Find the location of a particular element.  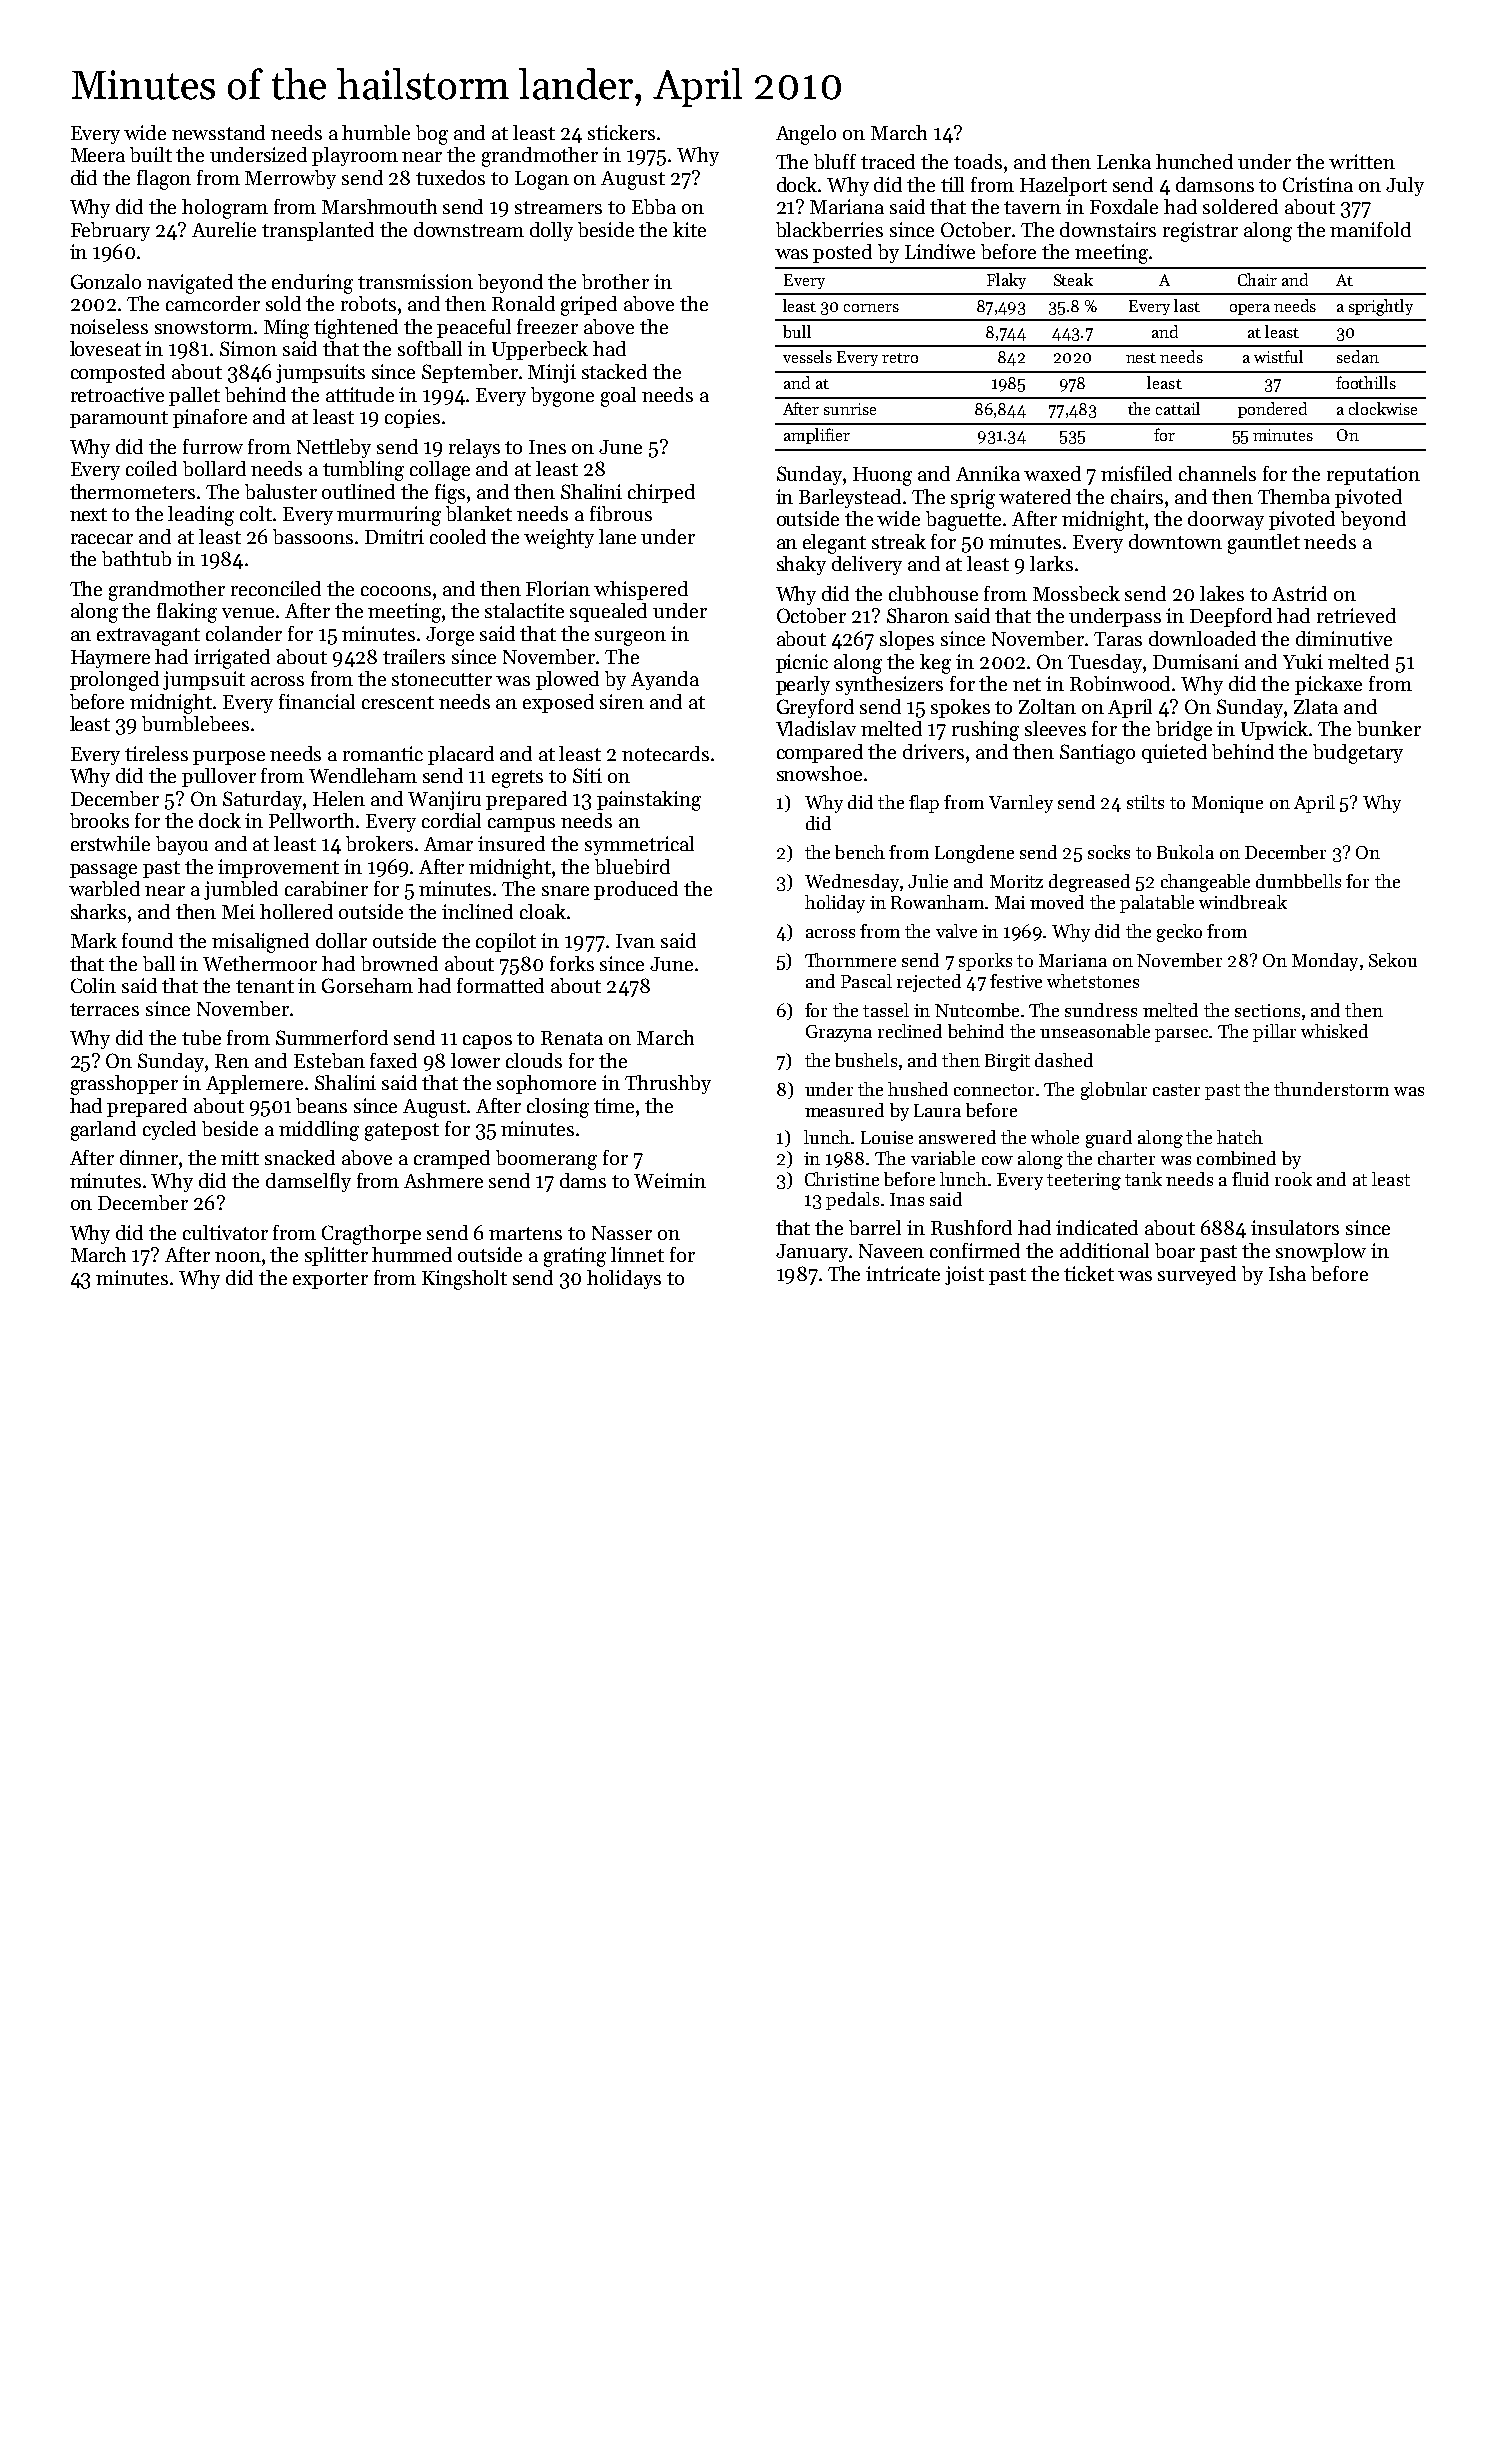

notecards is located at coordinates (665, 753).
